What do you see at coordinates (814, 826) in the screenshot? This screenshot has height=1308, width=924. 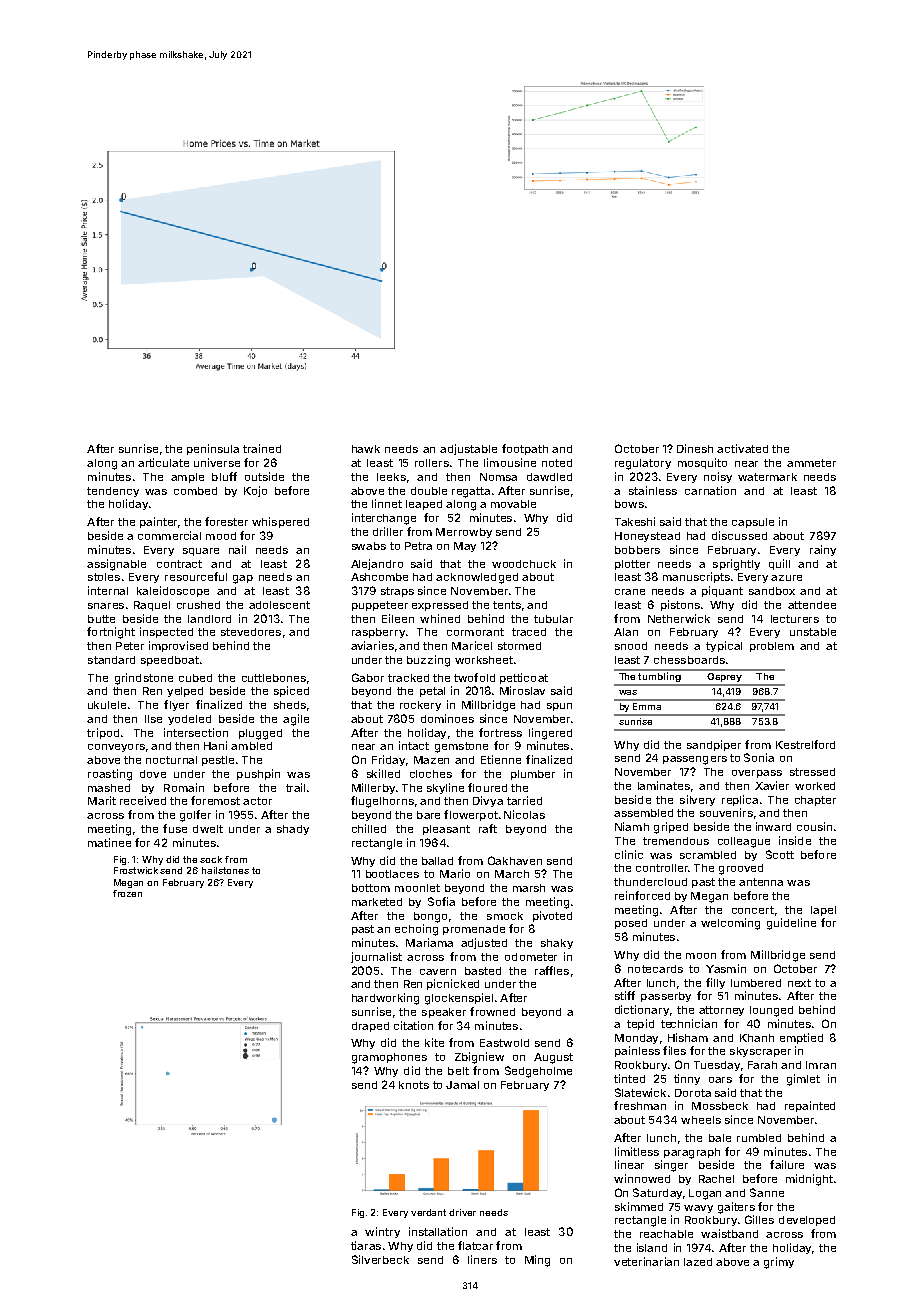 I see `cousin` at bounding box center [814, 826].
